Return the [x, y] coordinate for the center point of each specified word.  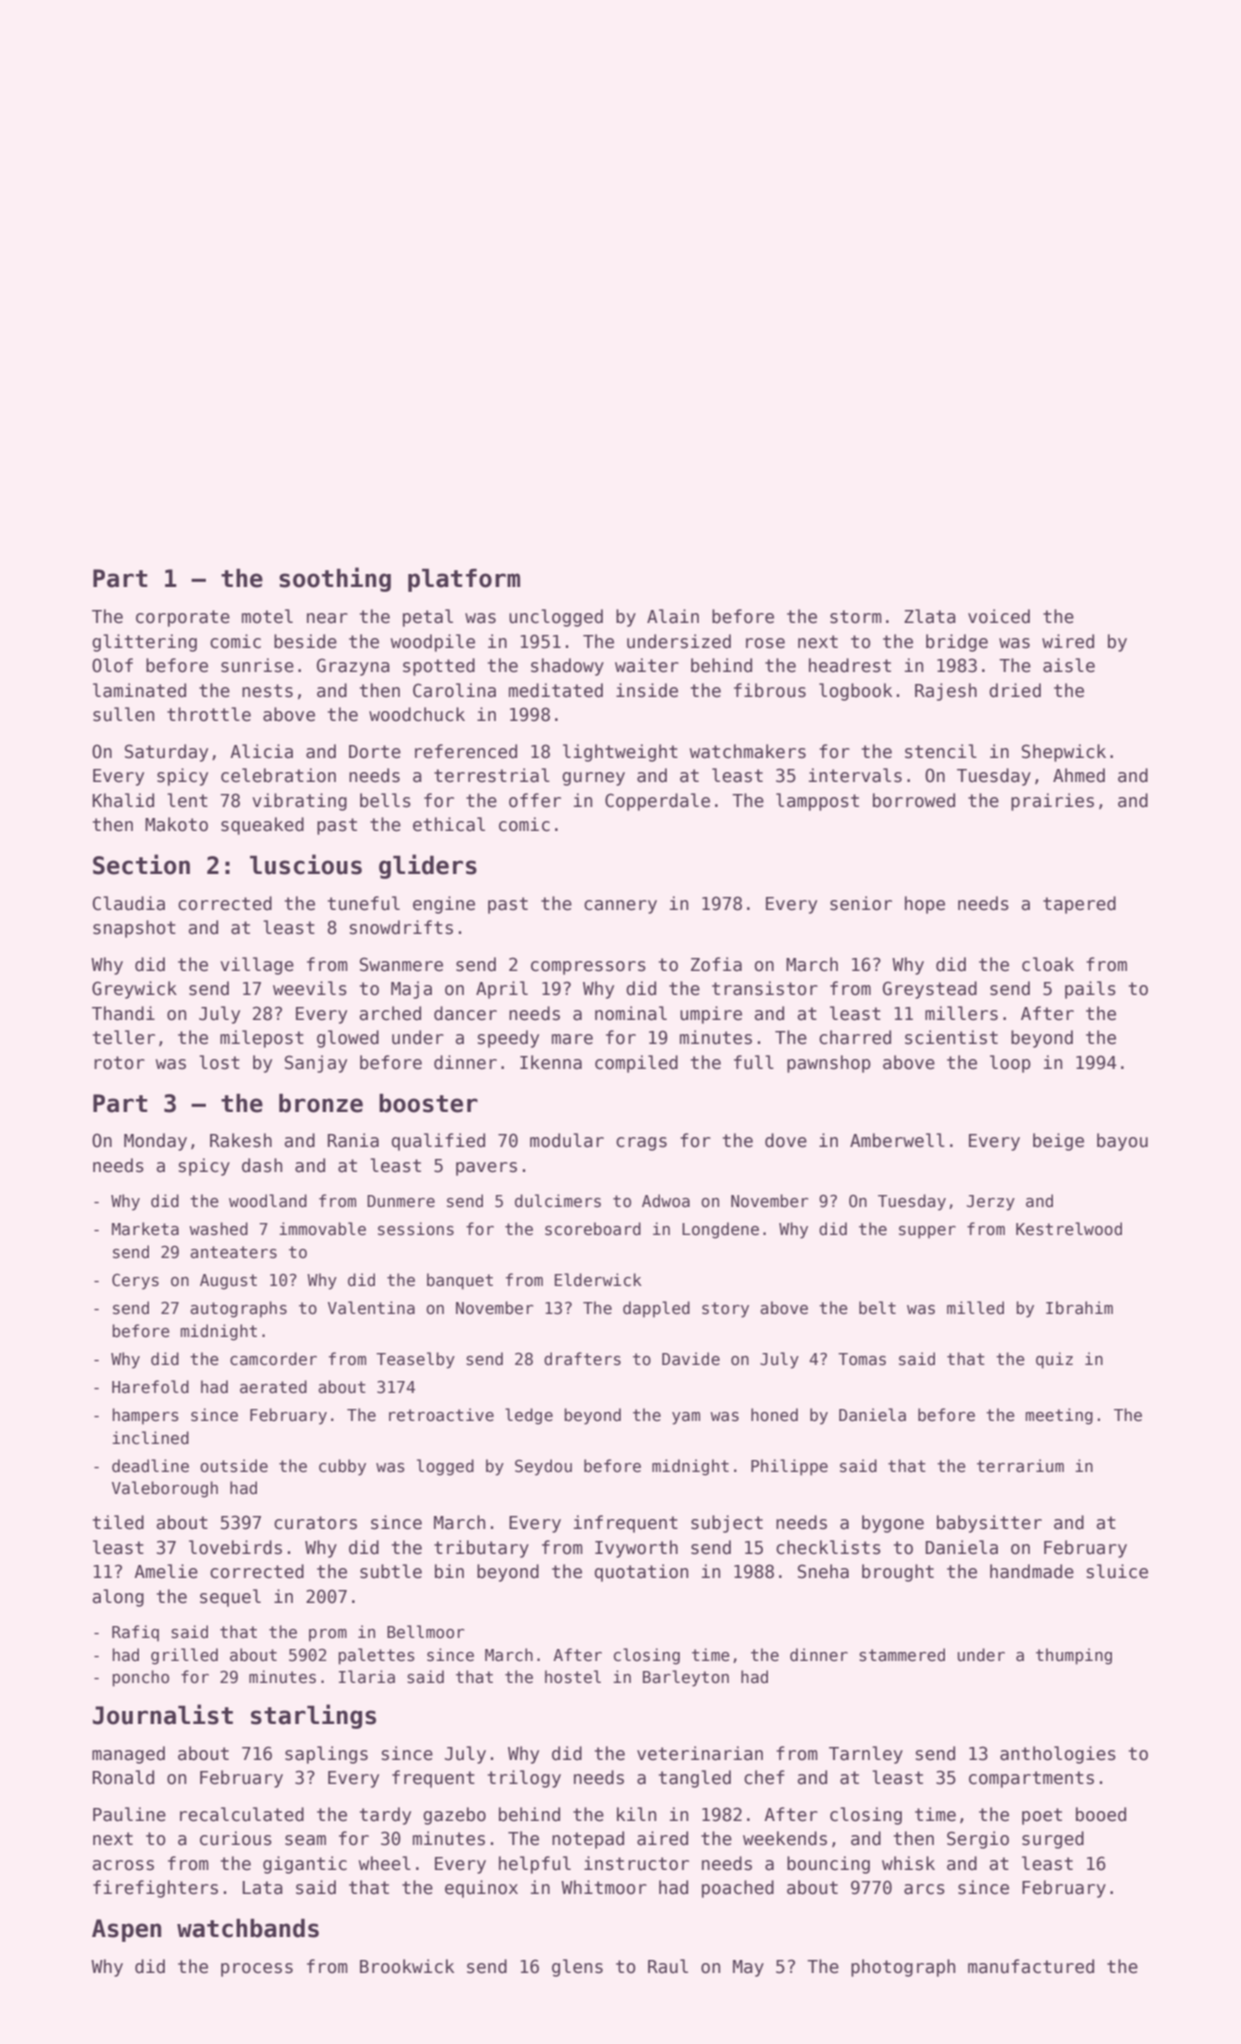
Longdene [720, 1230]
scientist [951, 1037]
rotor [119, 1063]
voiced [999, 616]
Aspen [126, 1930]
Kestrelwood [1069, 1229]
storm [856, 617]
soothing [335, 579]
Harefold [150, 1386]
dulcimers [558, 1201]
